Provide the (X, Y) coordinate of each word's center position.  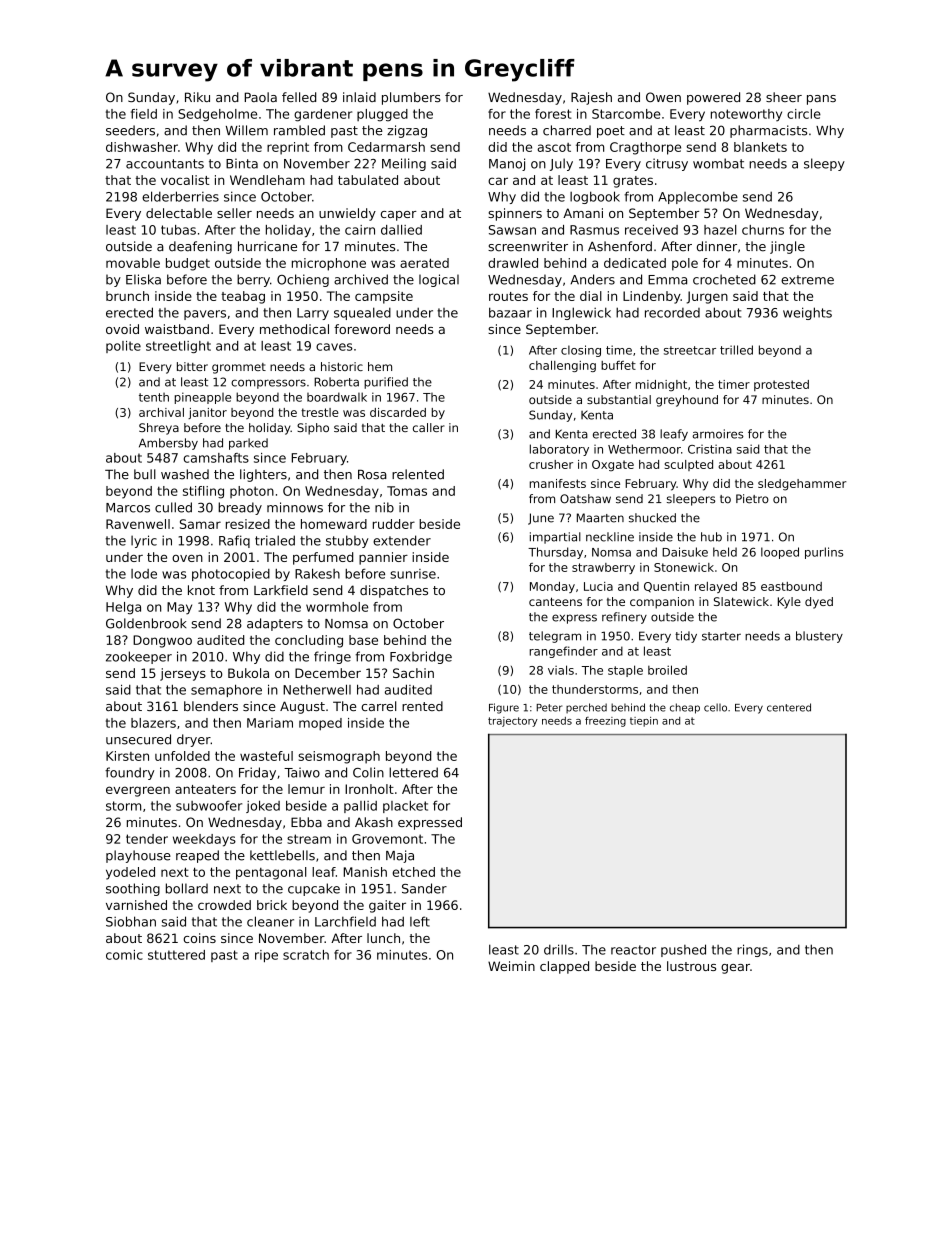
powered (713, 98)
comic (124, 955)
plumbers (411, 98)
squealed (362, 313)
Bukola (248, 673)
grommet (239, 368)
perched (586, 708)
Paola (261, 97)
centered (789, 707)
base (363, 640)
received (651, 230)
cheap (685, 708)
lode (144, 574)
